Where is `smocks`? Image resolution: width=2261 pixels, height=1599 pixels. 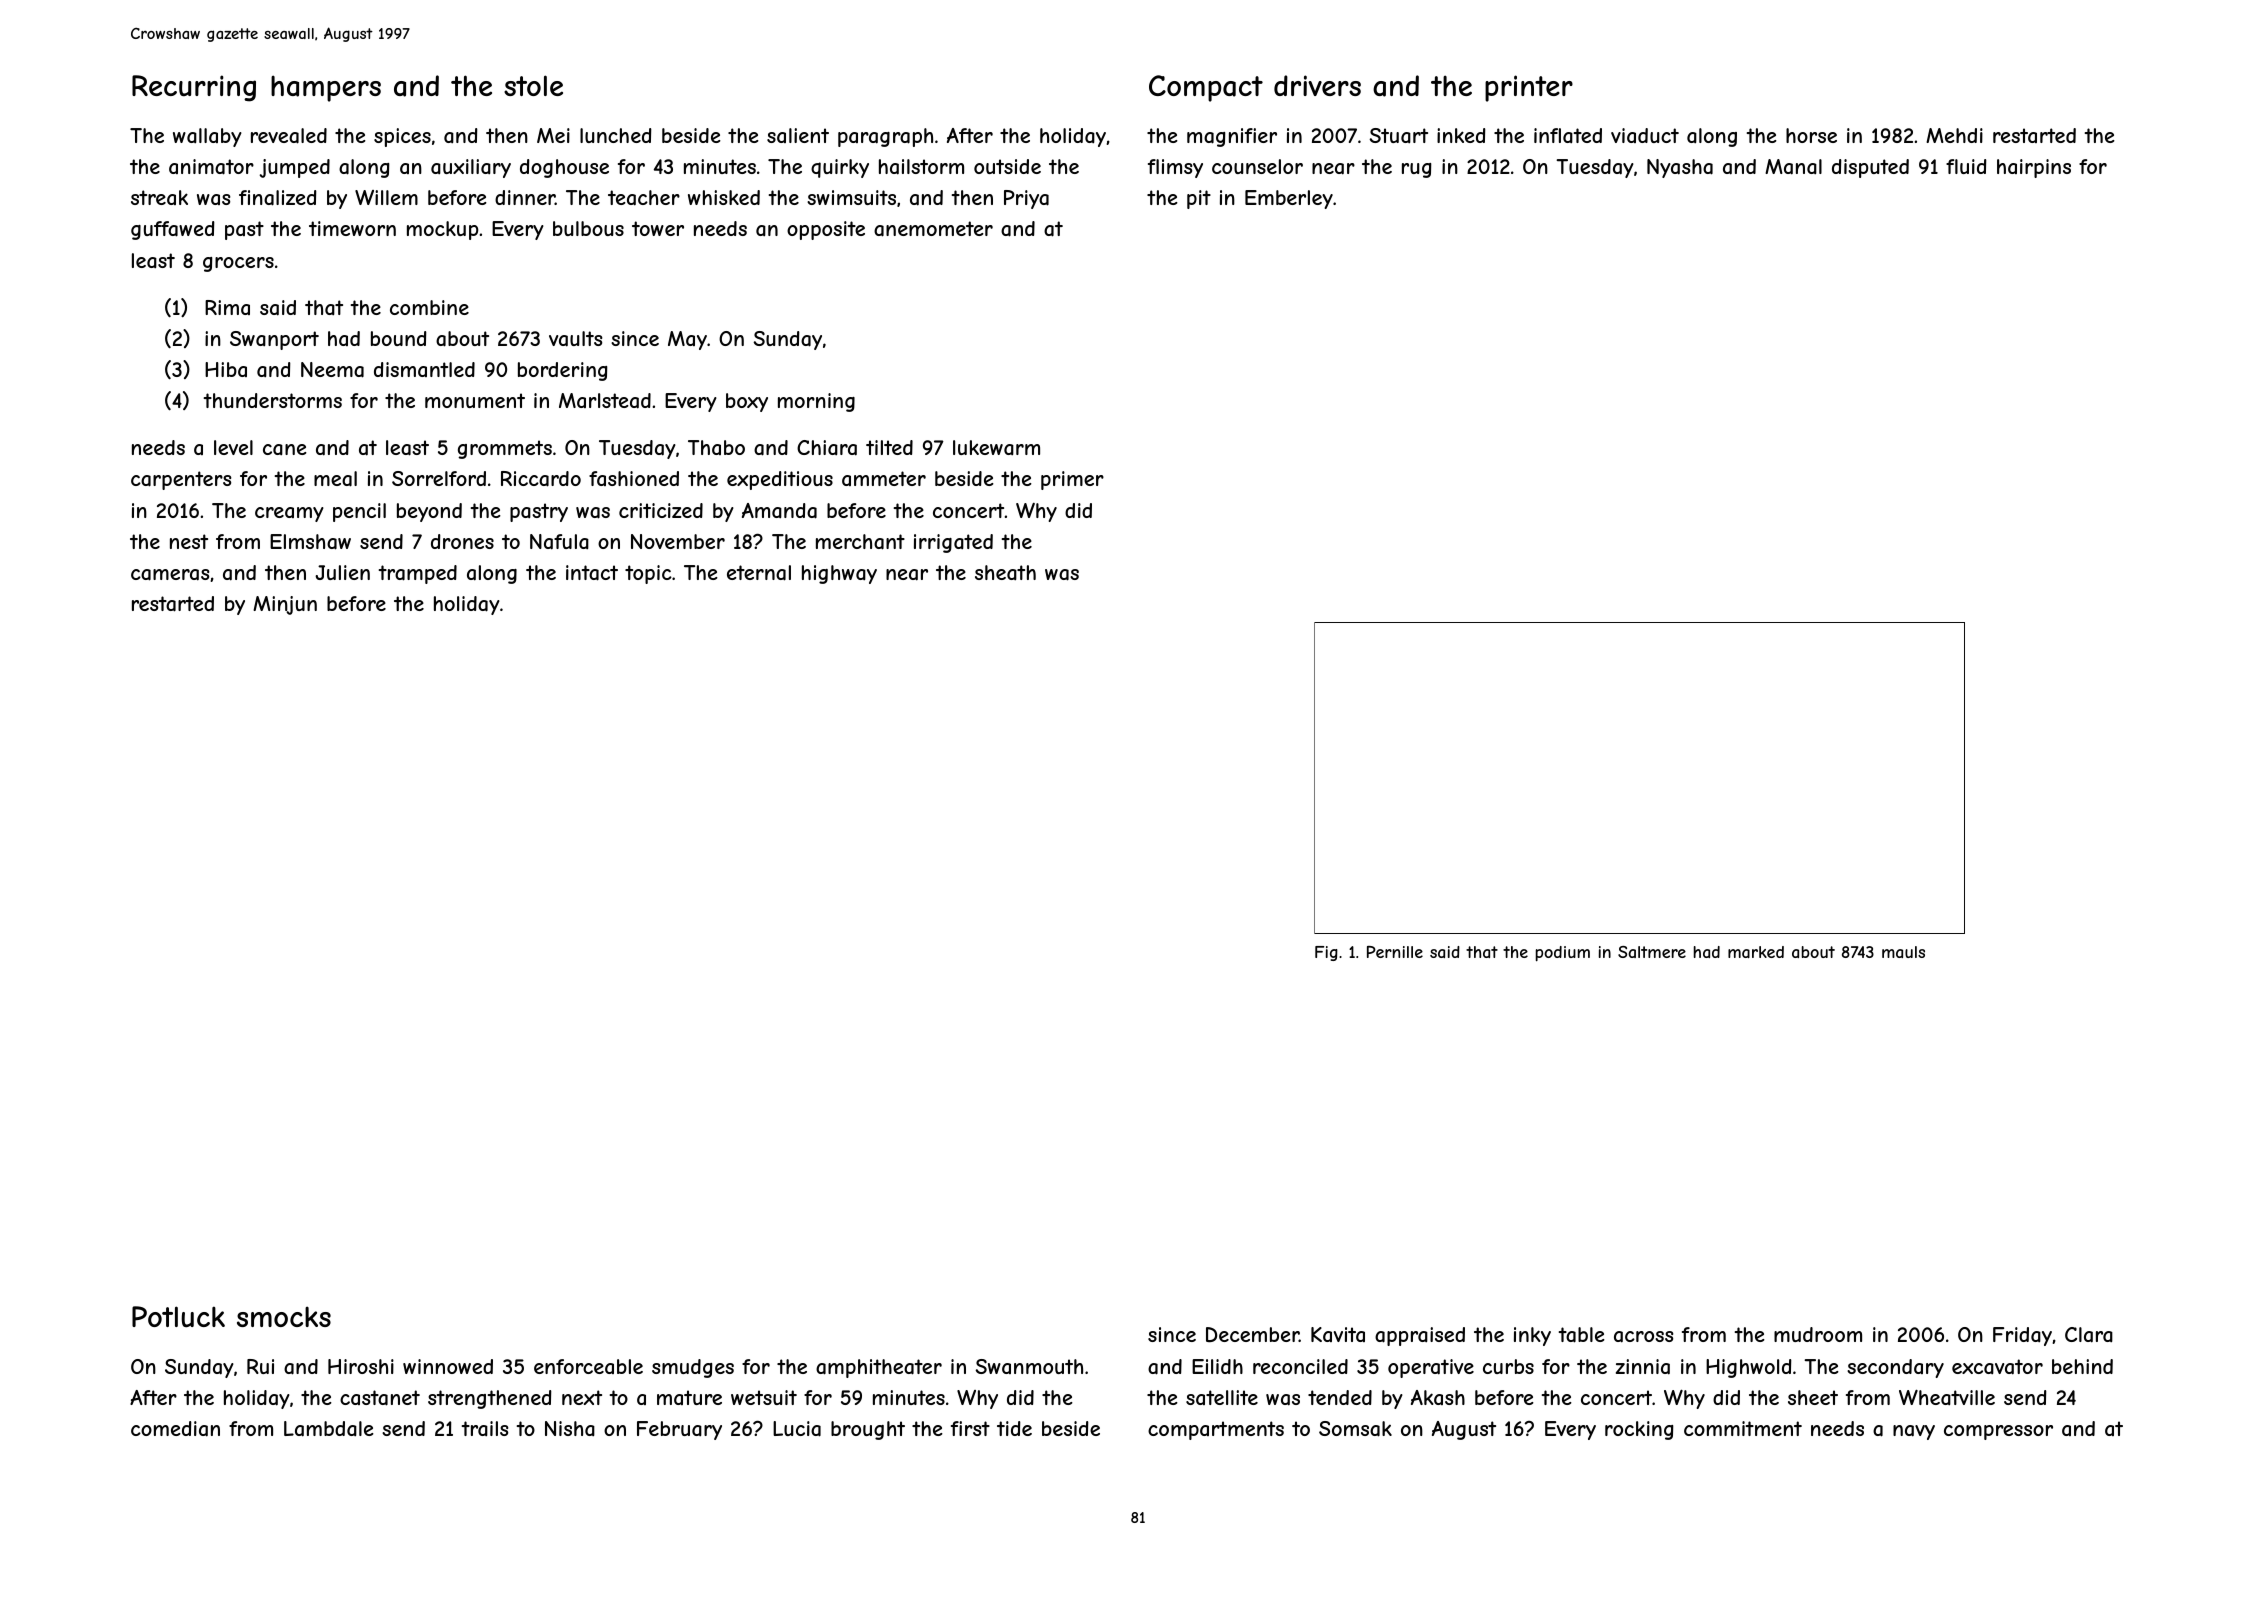 smocks is located at coordinates (284, 1316).
